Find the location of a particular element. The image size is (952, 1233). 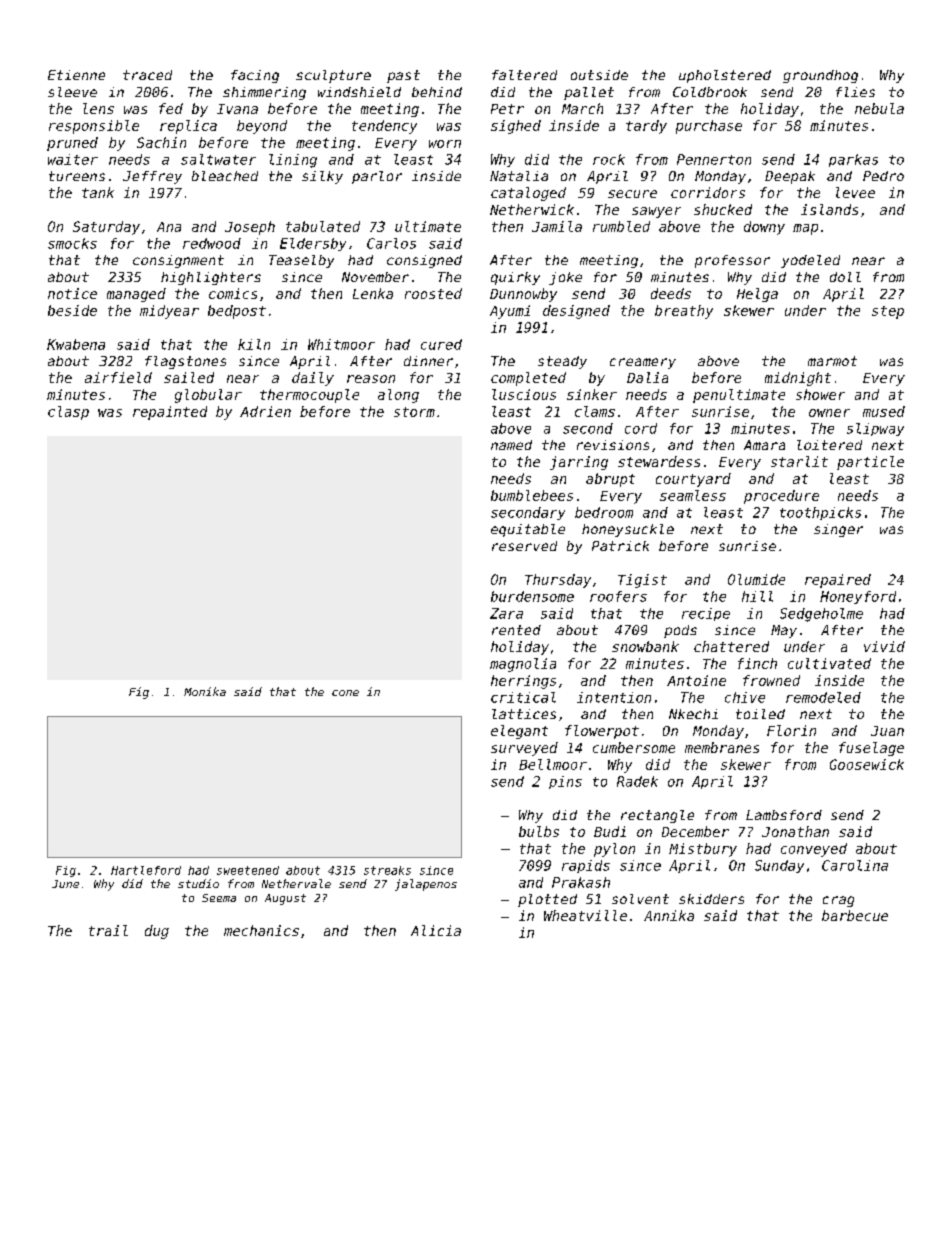

airfield is located at coordinates (118, 377).
